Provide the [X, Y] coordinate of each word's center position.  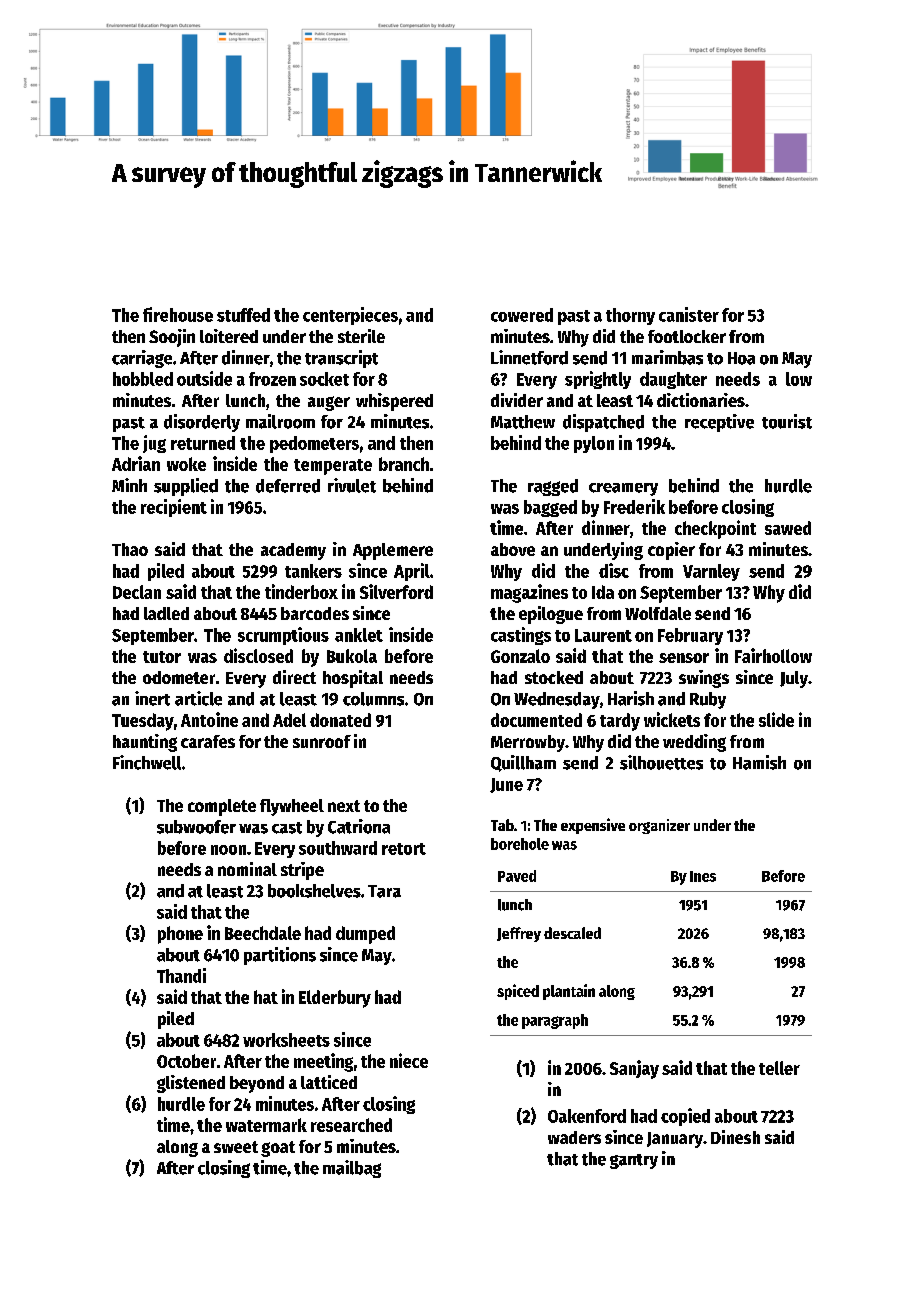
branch [404, 464]
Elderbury [335, 999]
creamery [623, 489]
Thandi [181, 975]
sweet [236, 1147]
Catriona [359, 826]
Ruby [708, 700]
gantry [634, 1161]
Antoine [209, 719]
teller [779, 1068]
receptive [719, 423]
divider [517, 400]
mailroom [280, 421]
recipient [174, 508]
